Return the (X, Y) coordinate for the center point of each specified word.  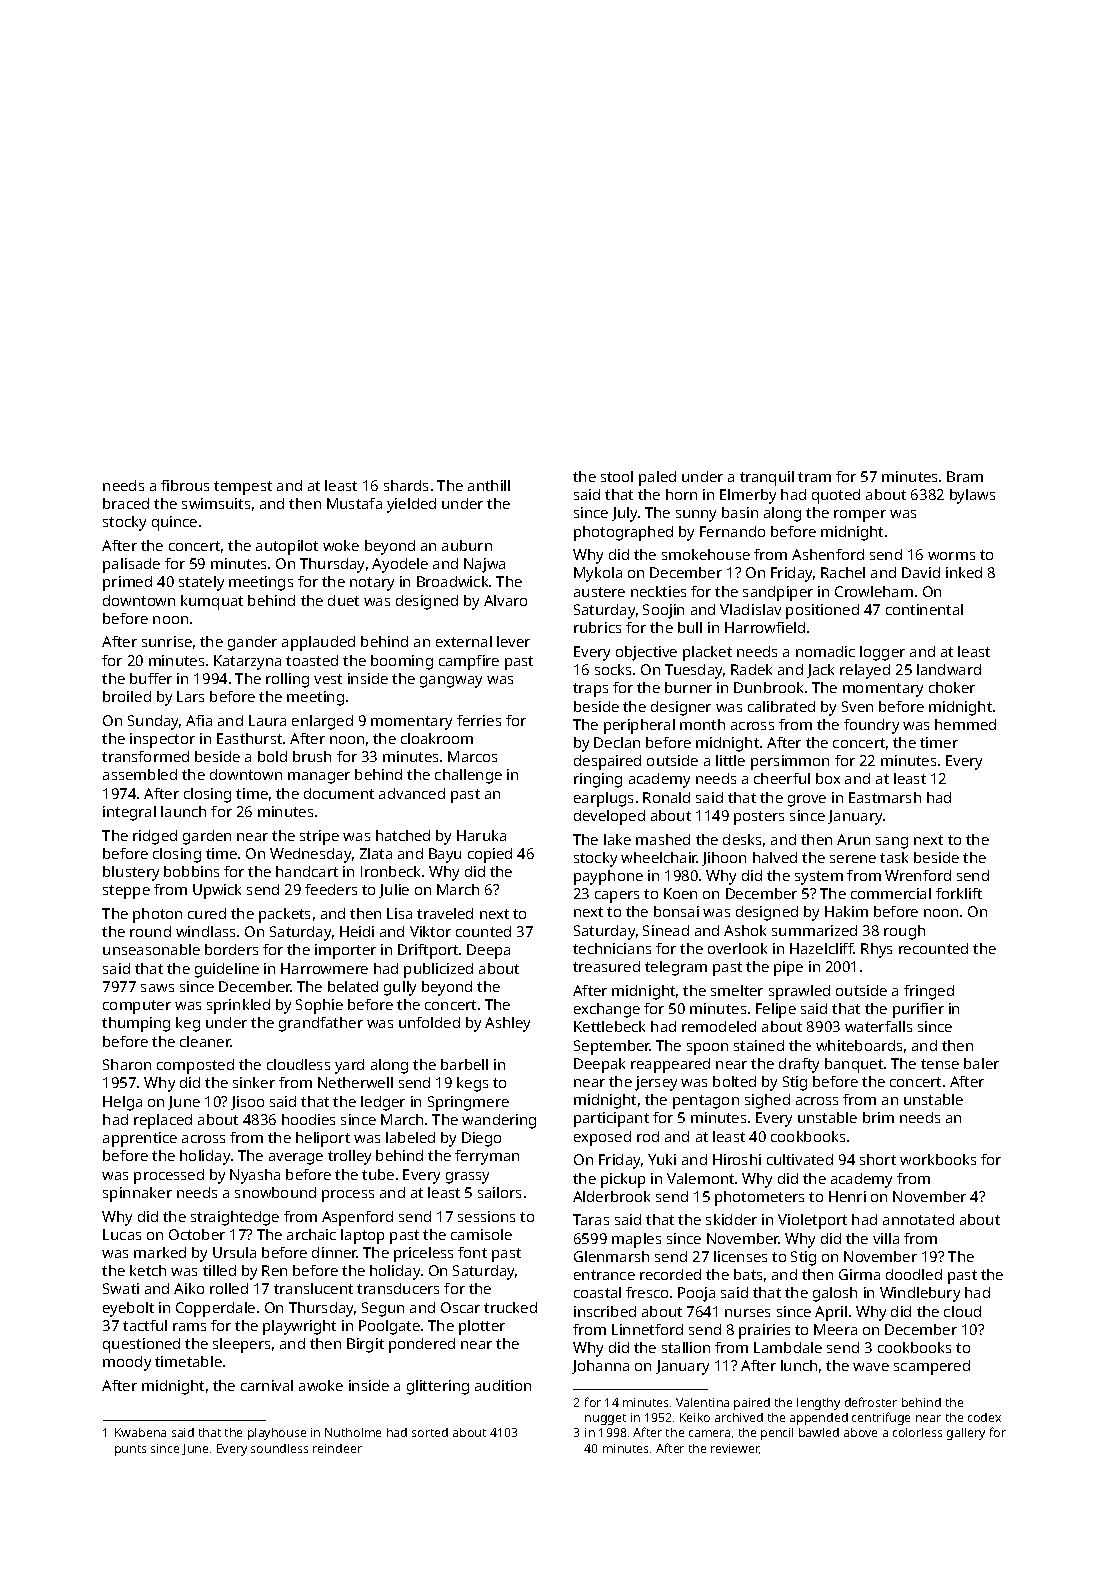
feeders (331, 889)
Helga (122, 1103)
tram (814, 477)
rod (648, 1136)
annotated (918, 1219)
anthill (489, 485)
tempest (243, 488)
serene (853, 859)
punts (130, 1450)
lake (617, 839)
